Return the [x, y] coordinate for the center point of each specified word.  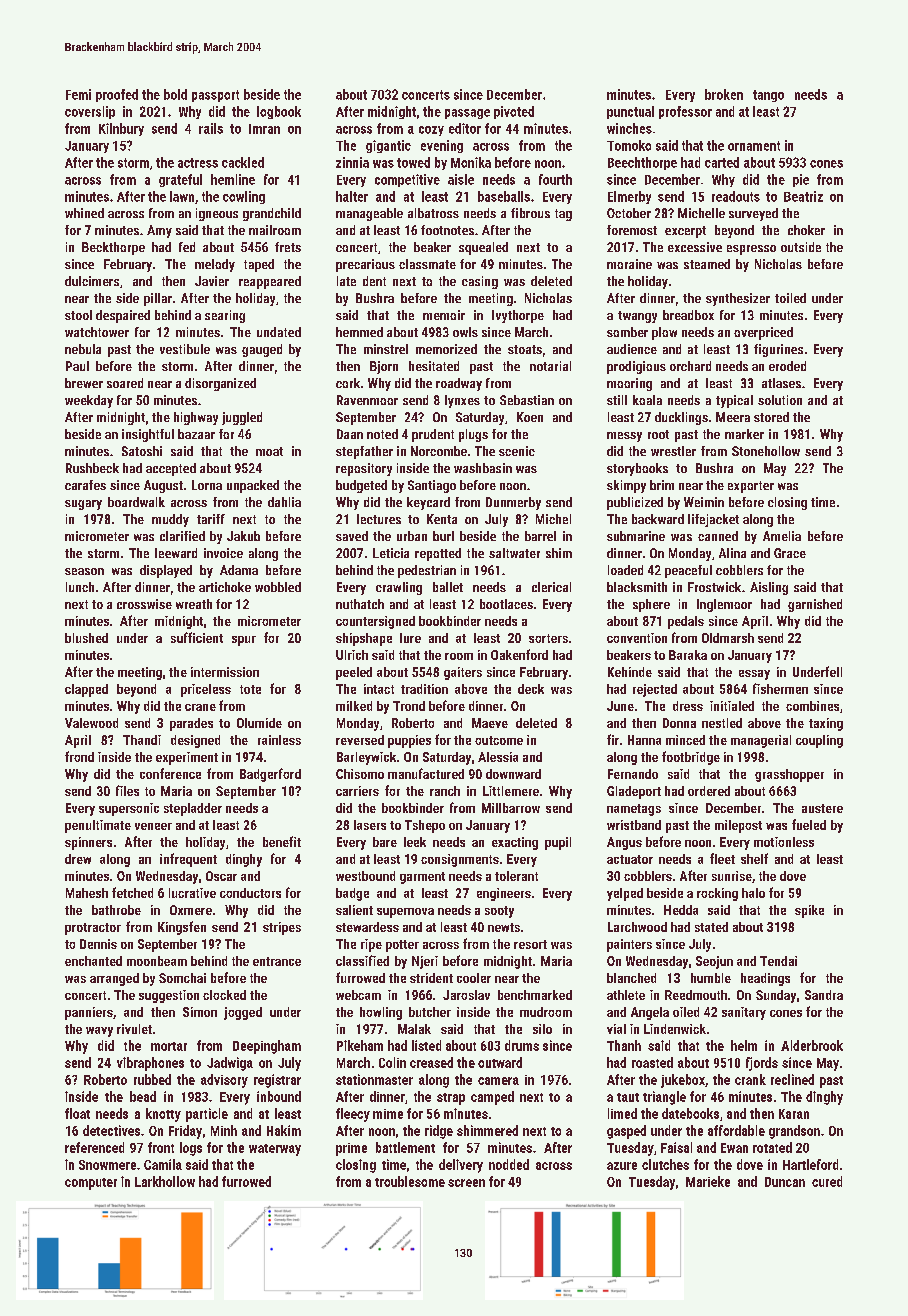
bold [175, 94]
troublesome [410, 1181]
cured [827, 1181]
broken [724, 94]
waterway [275, 1150]
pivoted [514, 112]
